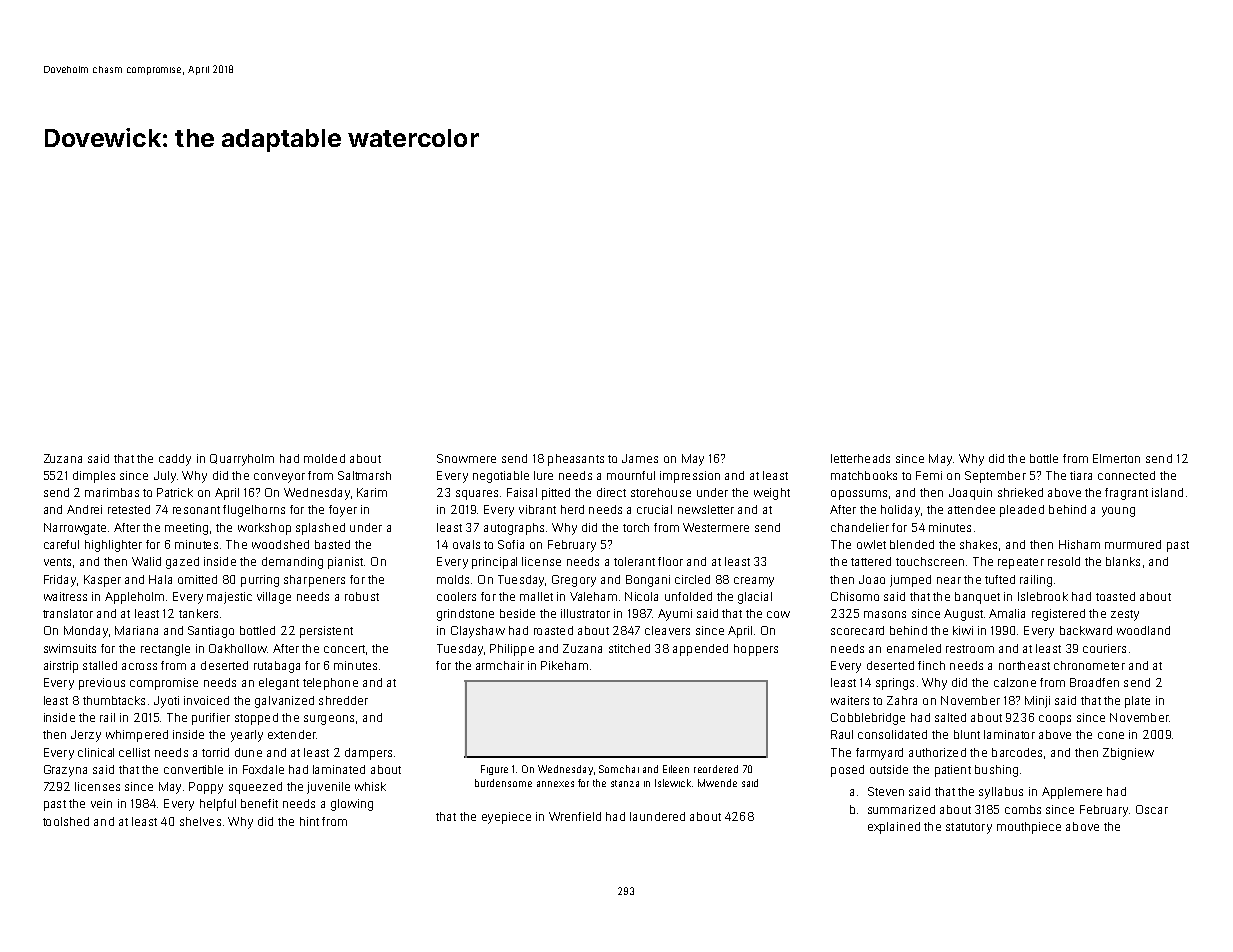  Describe the element at coordinates (575, 816) in the screenshot. I see `Wrenfield` at that location.
